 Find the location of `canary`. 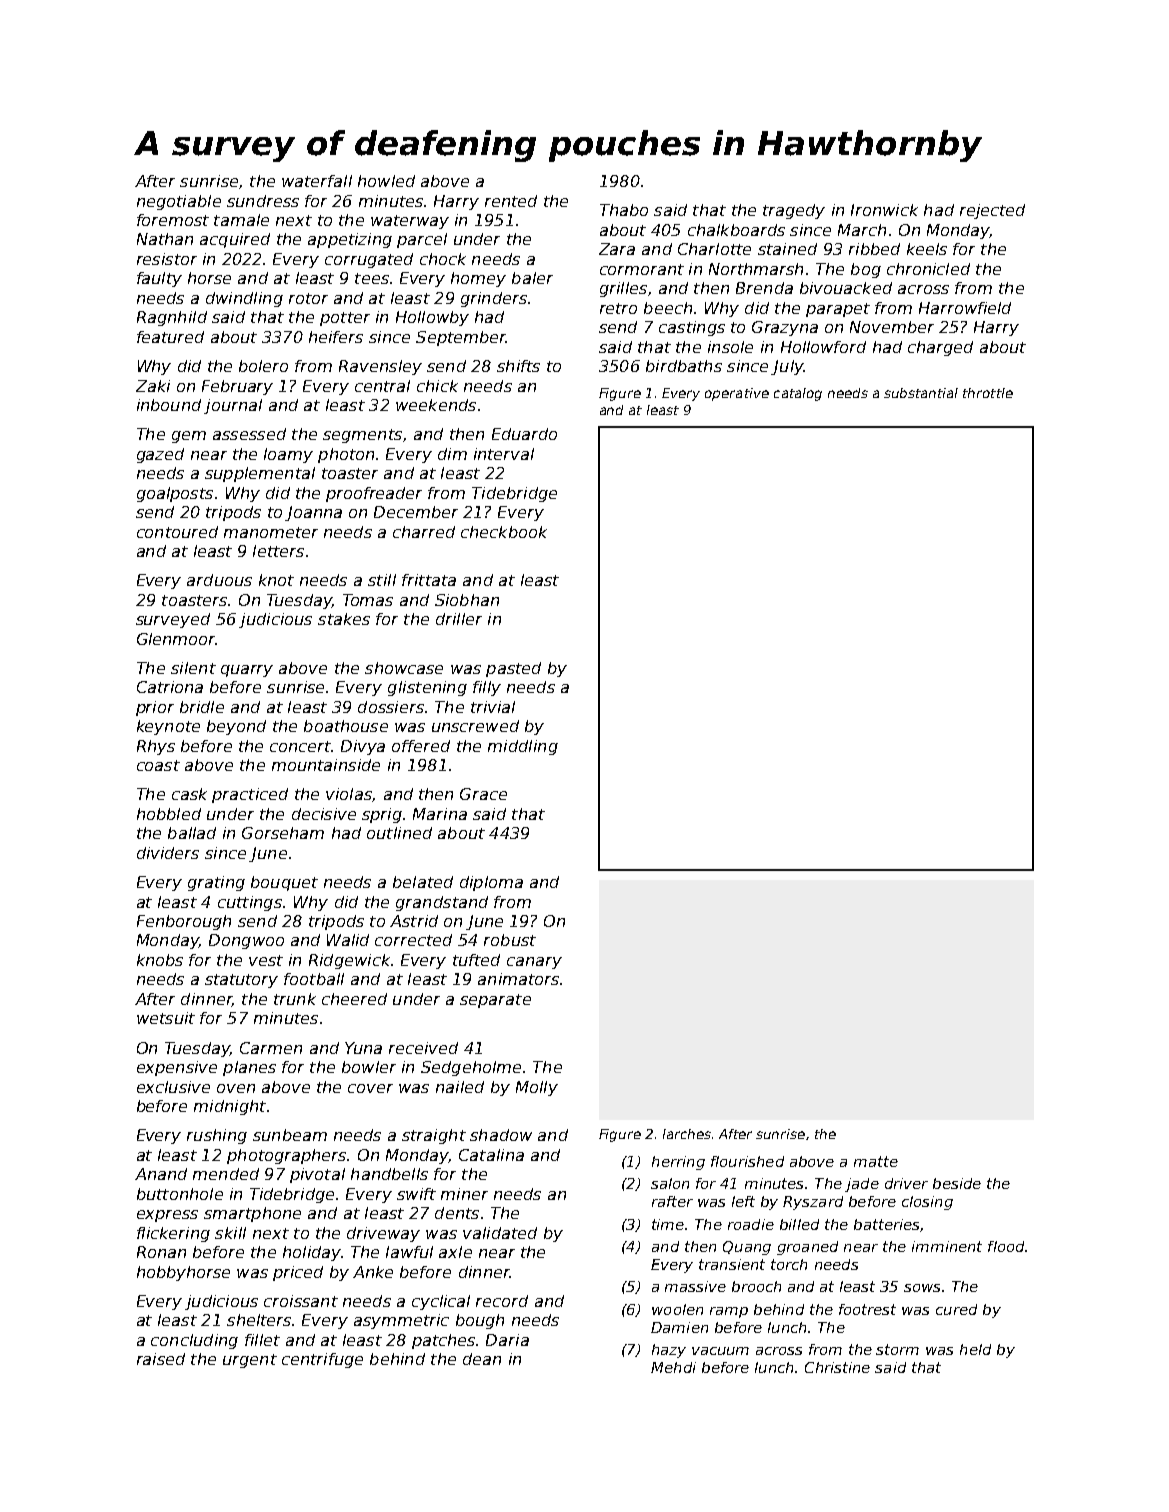

canary is located at coordinates (534, 963).
